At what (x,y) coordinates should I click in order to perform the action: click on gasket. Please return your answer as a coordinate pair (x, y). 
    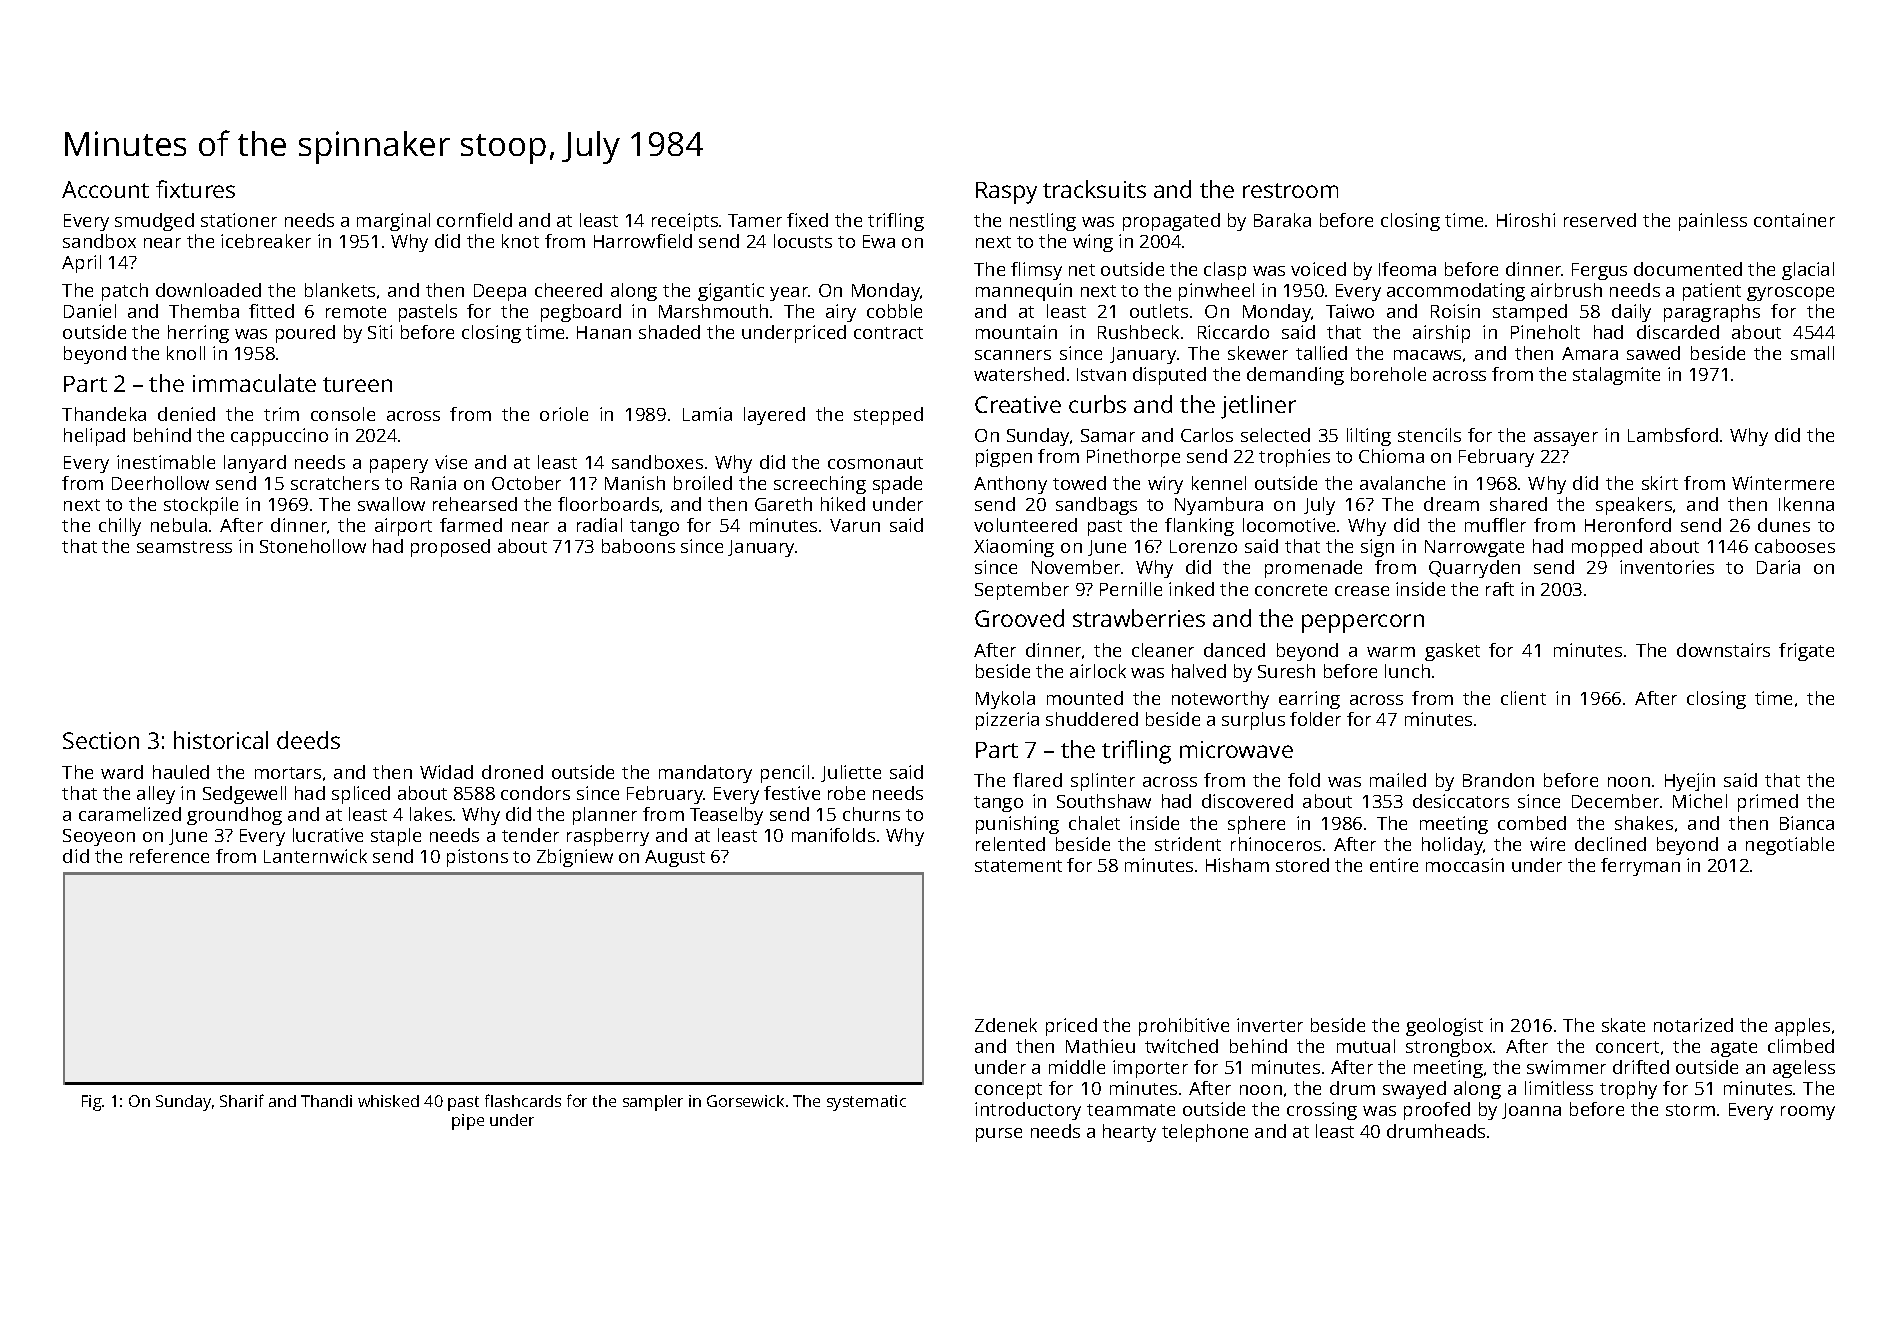
    Looking at the image, I should click on (1452, 652).
